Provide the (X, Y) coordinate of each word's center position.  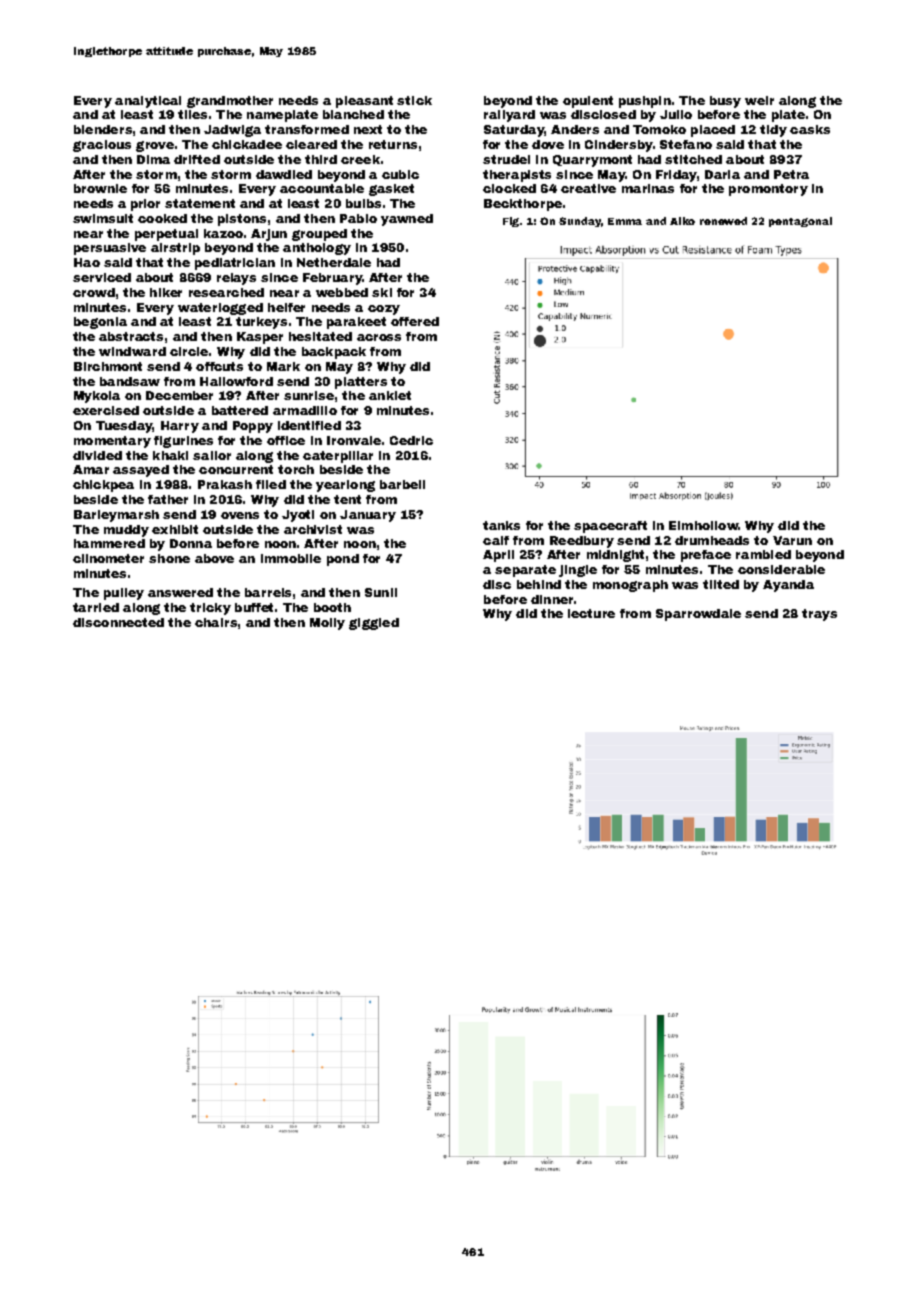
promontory (768, 190)
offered (415, 321)
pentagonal (800, 222)
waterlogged (220, 309)
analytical (148, 102)
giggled (374, 624)
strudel (506, 159)
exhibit (175, 529)
